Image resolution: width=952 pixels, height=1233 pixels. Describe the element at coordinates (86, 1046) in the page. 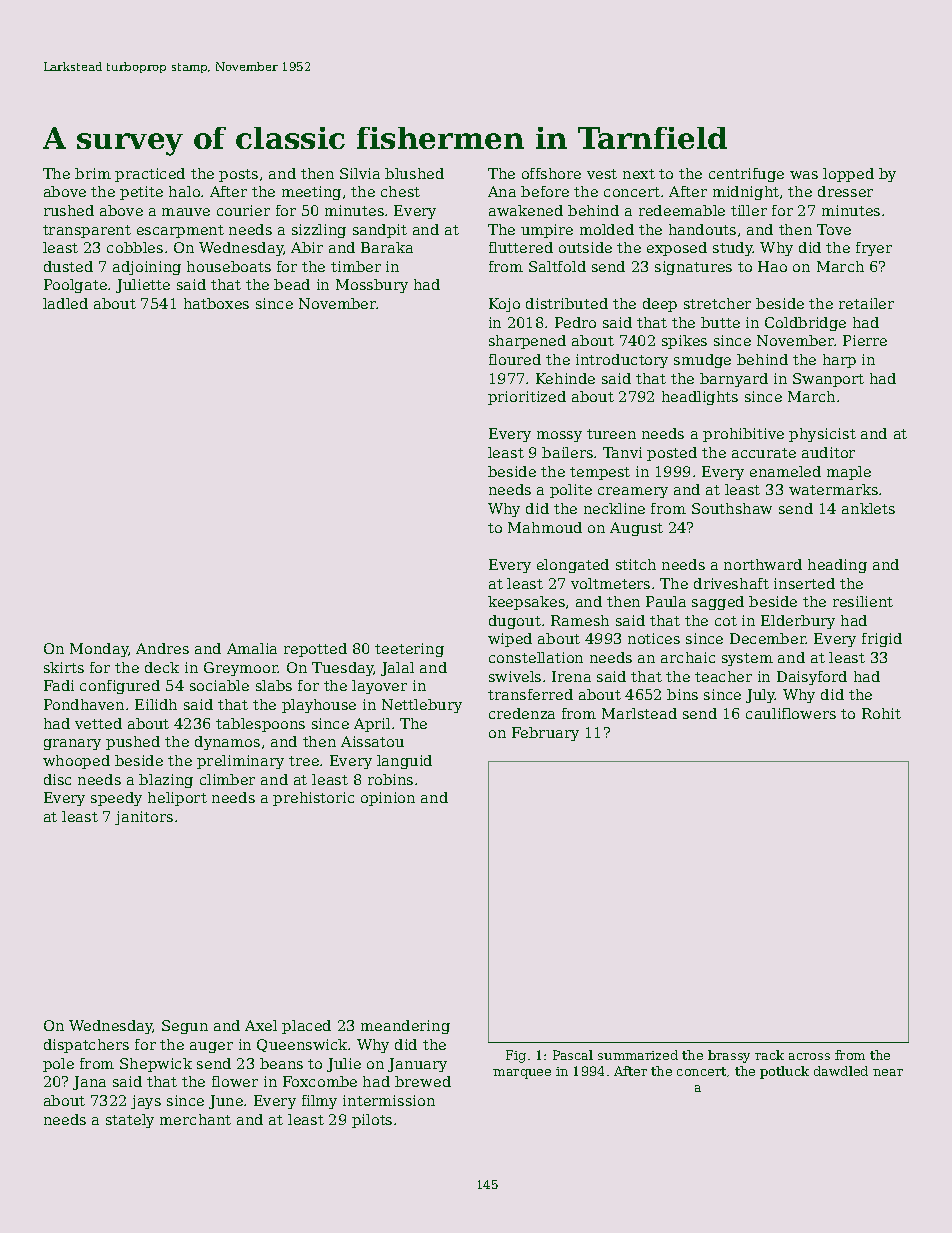

I see `dispatchers` at that location.
